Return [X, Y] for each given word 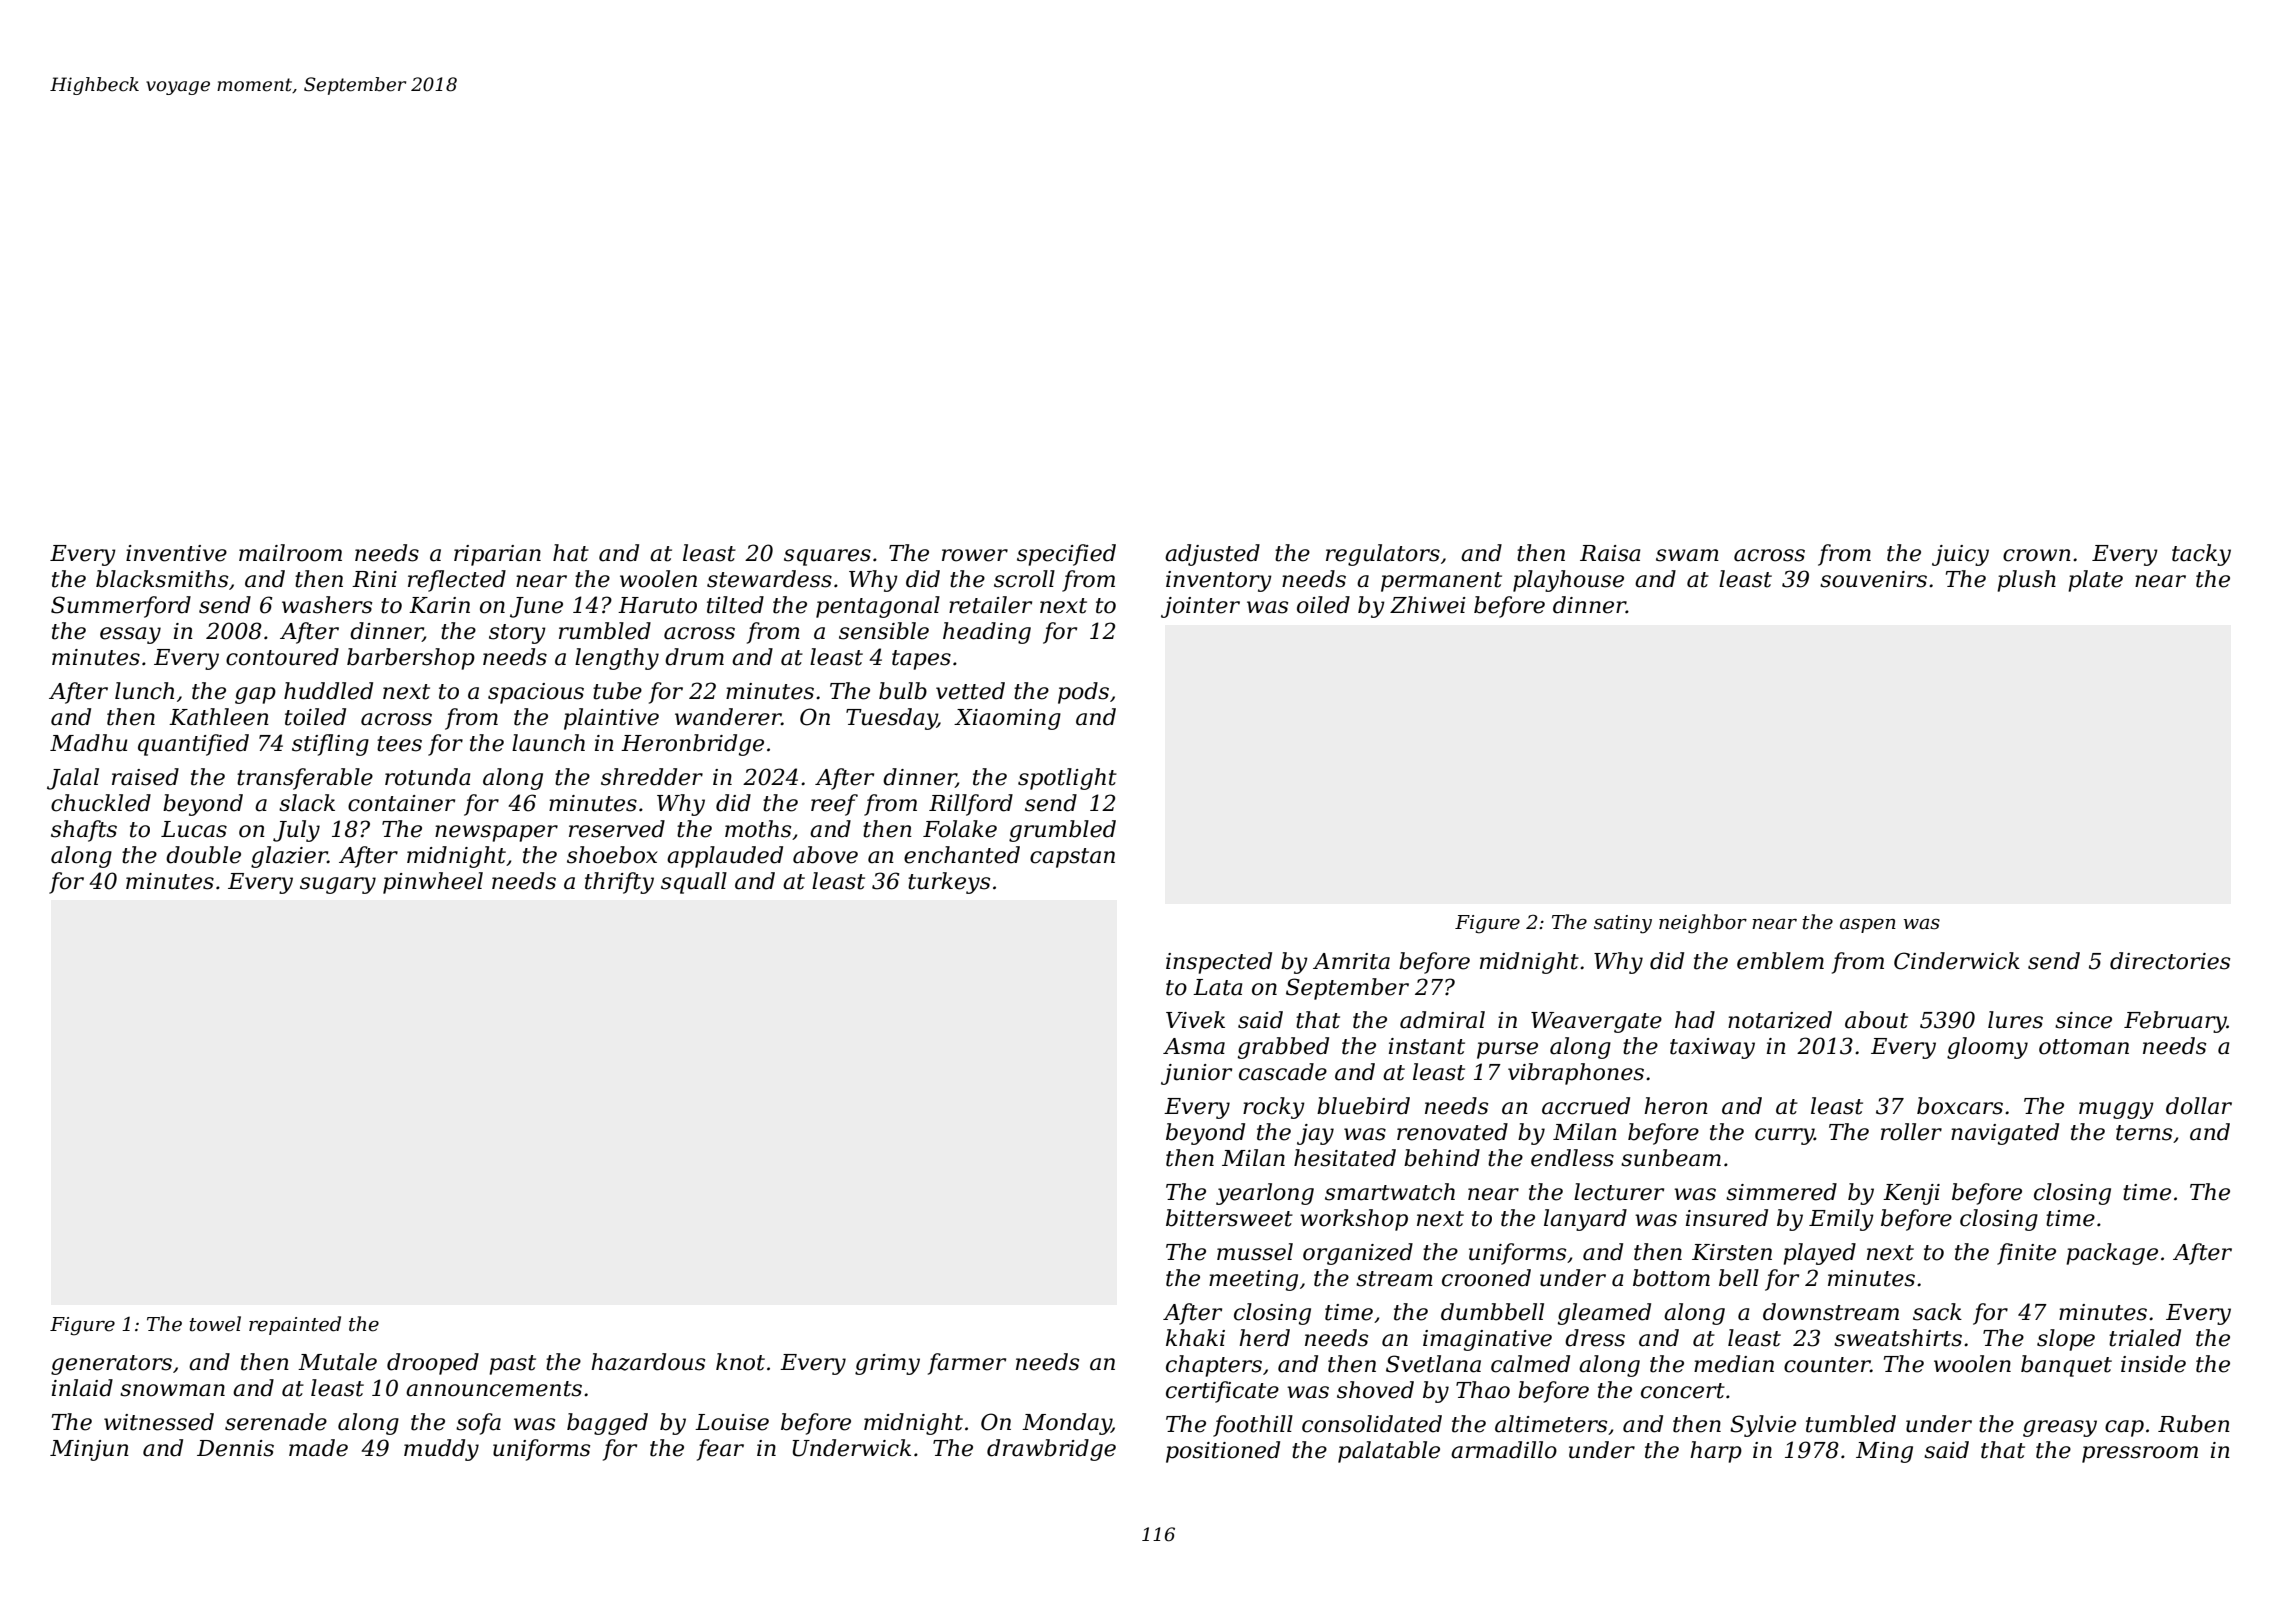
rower [975, 555]
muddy [441, 1450]
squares [827, 557]
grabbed [1283, 1048]
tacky [2201, 555]
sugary [338, 885]
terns [2144, 1133]
